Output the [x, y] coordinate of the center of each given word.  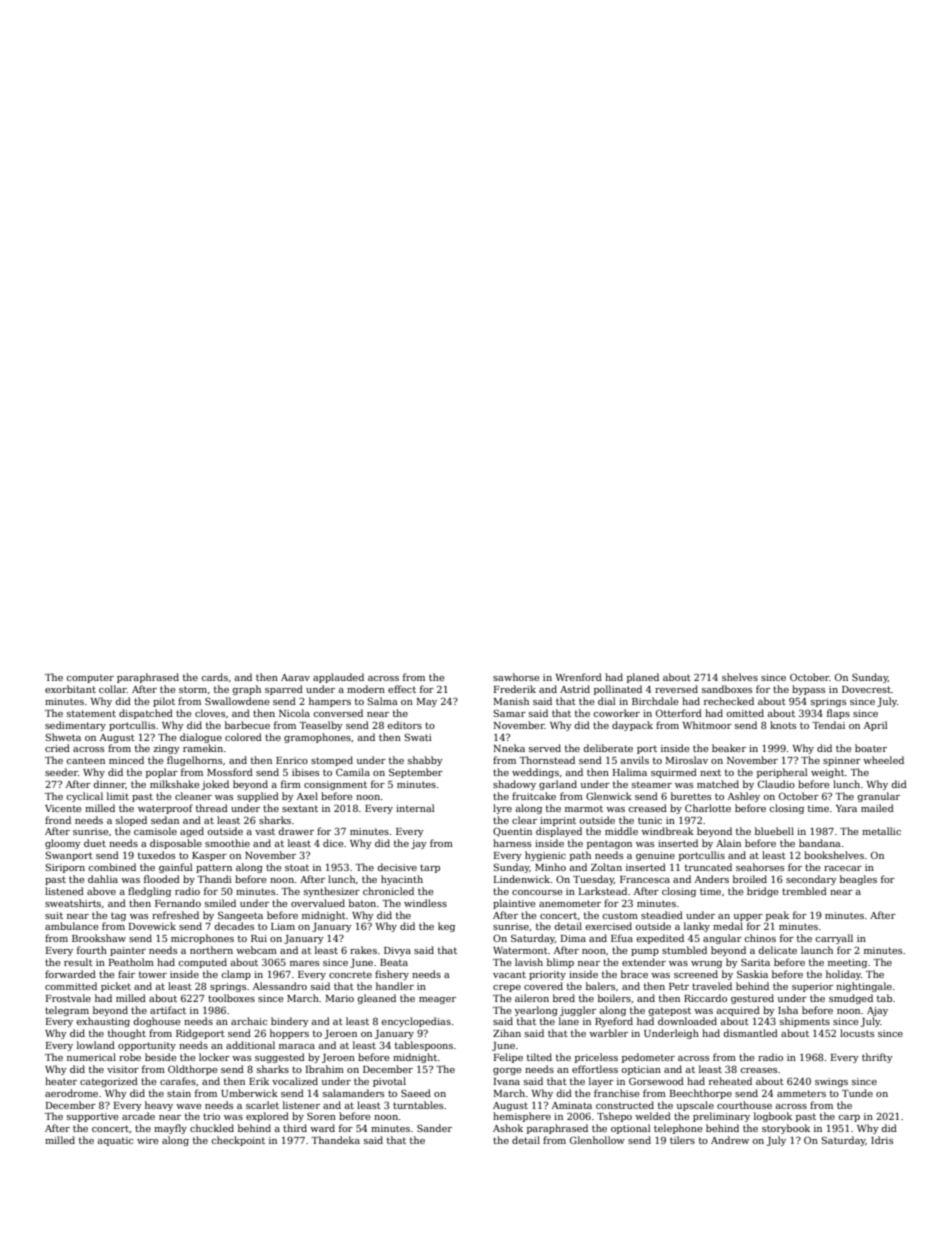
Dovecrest [866, 689]
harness [512, 843]
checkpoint [238, 1141]
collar [113, 689]
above [101, 891]
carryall [834, 939]
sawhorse [516, 677]
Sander [434, 1128]
